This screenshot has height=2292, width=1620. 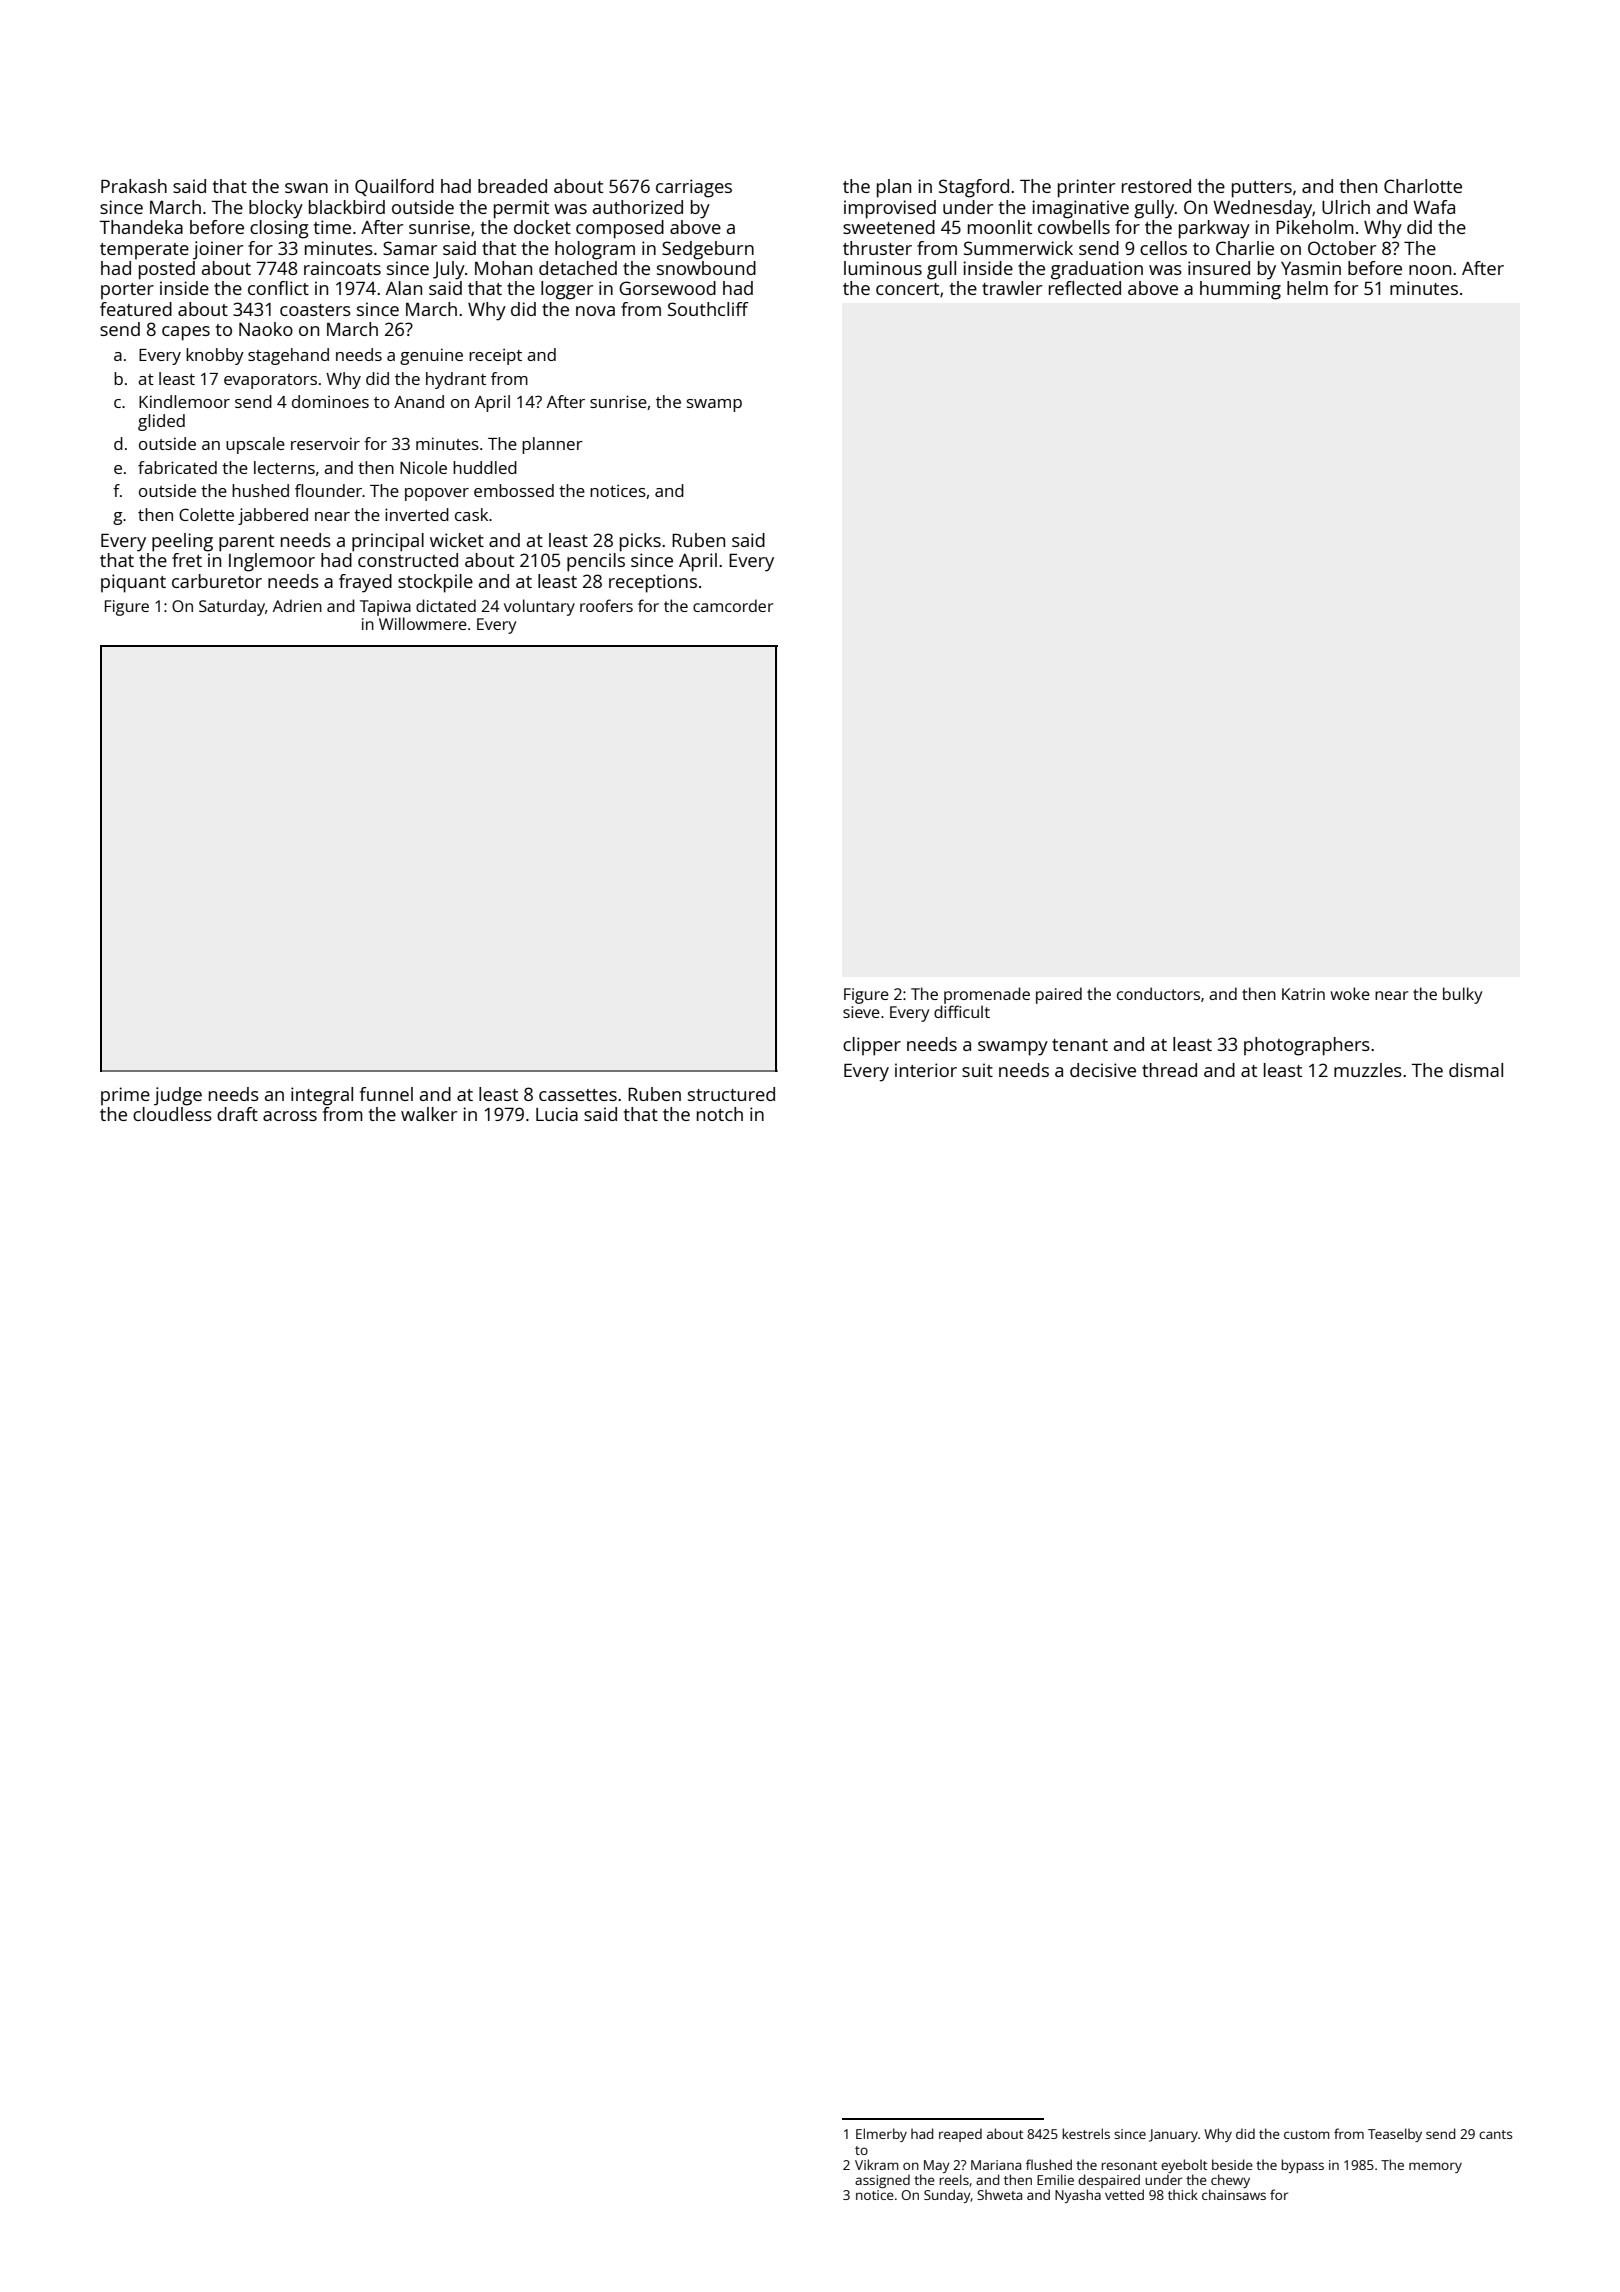 What do you see at coordinates (877, 2164) in the screenshot?
I see `Vikram` at bounding box center [877, 2164].
